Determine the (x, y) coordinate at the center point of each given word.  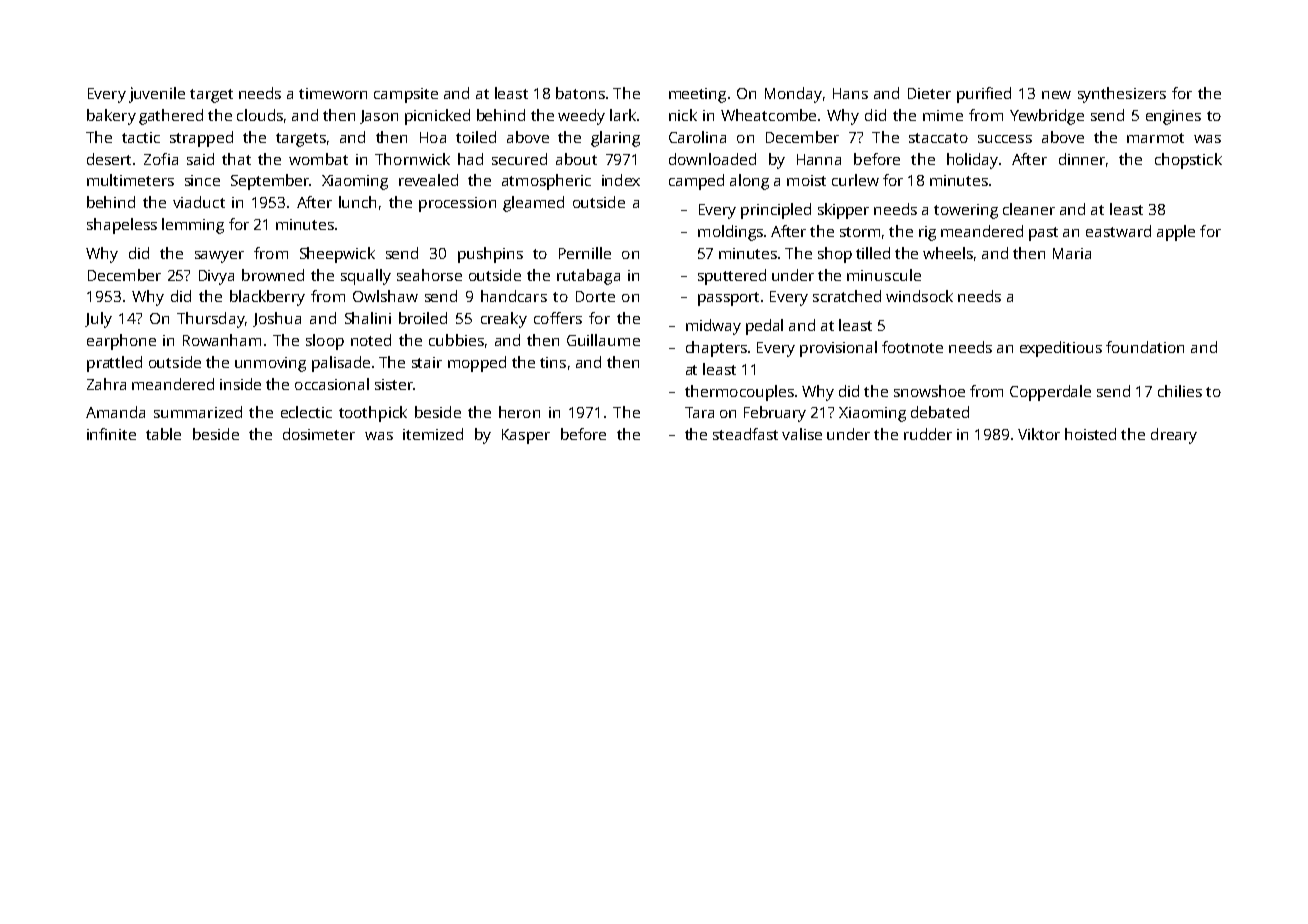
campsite (406, 95)
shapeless (122, 226)
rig (927, 233)
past (1043, 234)
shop (835, 255)
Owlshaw (385, 296)
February (775, 414)
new (1056, 95)
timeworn (333, 93)
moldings (730, 233)
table (163, 434)
